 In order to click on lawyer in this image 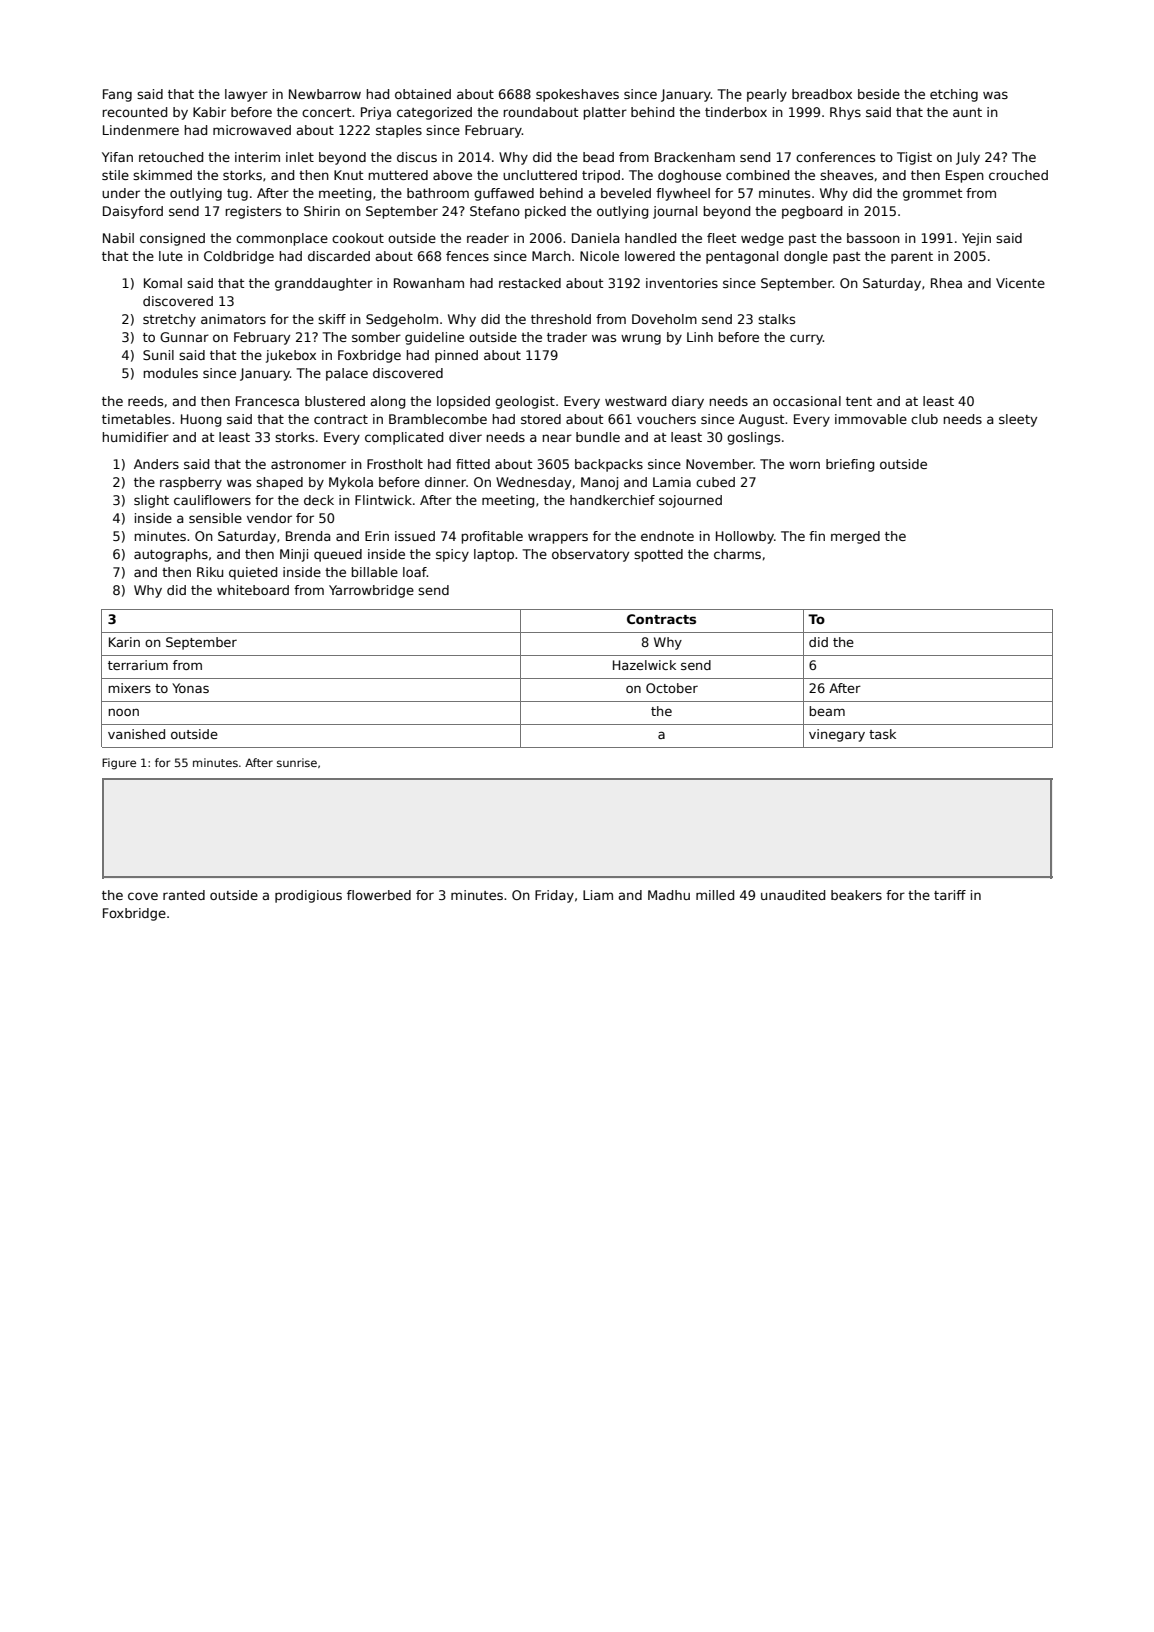, I will do `click(246, 95)`.
